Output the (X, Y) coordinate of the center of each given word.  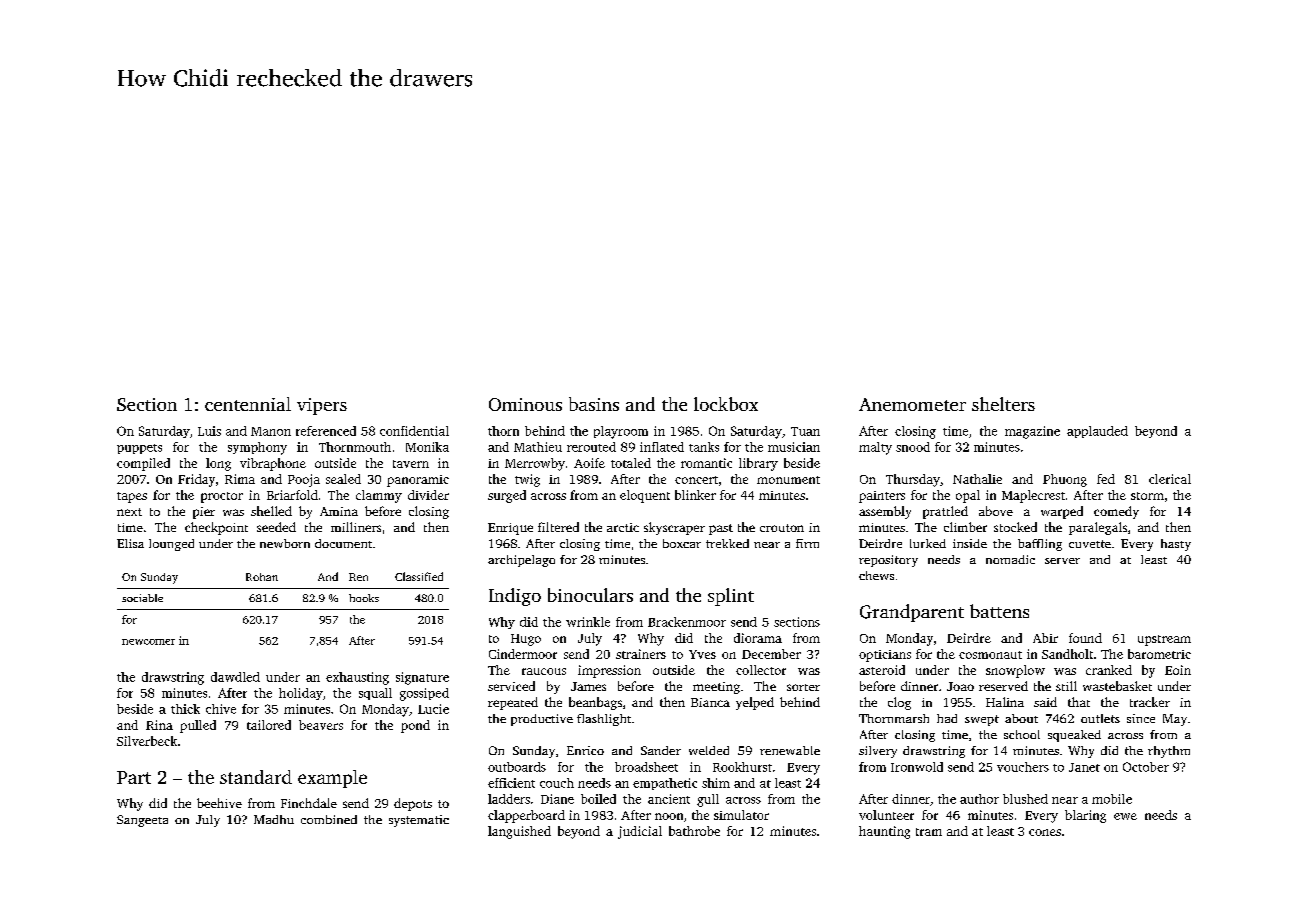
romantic (706, 463)
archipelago (521, 561)
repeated (513, 703)
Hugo (526, 640)
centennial (248, 404)
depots (413, 804)
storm (1147, 496)
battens (999, 611)
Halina (1005, 702)
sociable (142, 598)
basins (594, 404)
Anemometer (912, 404)
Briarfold (292, 495)
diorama (758, 638)
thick (185, 709)
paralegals (1098, 528)
